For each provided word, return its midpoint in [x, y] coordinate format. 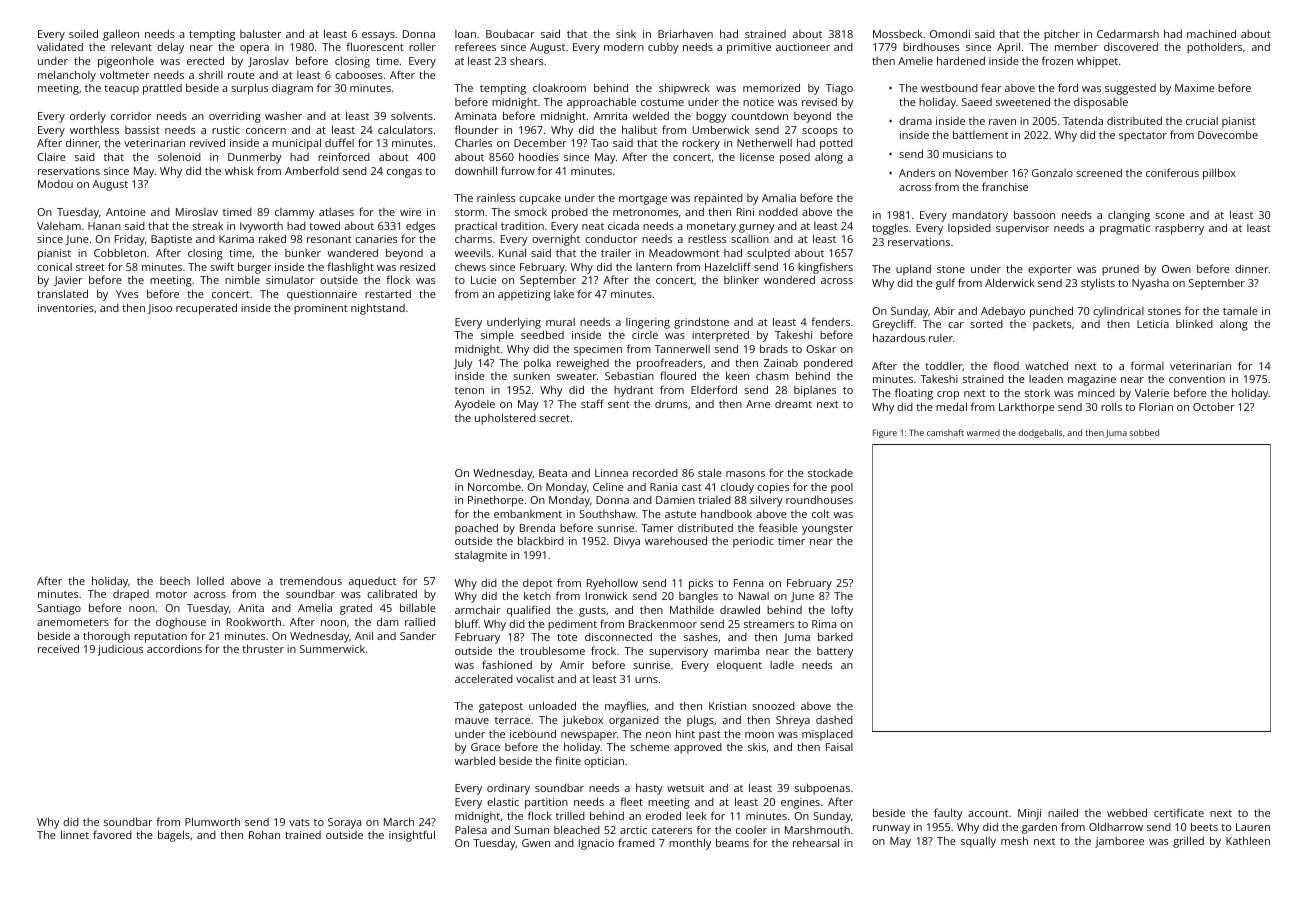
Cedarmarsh [1128, 34]
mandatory [980, 216]
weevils [473, 252]
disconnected [618, 636]
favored [112, 834]
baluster [260, 33]
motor [171, 594]
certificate [1179, 812]
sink [626, 34]
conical [54, 267]
